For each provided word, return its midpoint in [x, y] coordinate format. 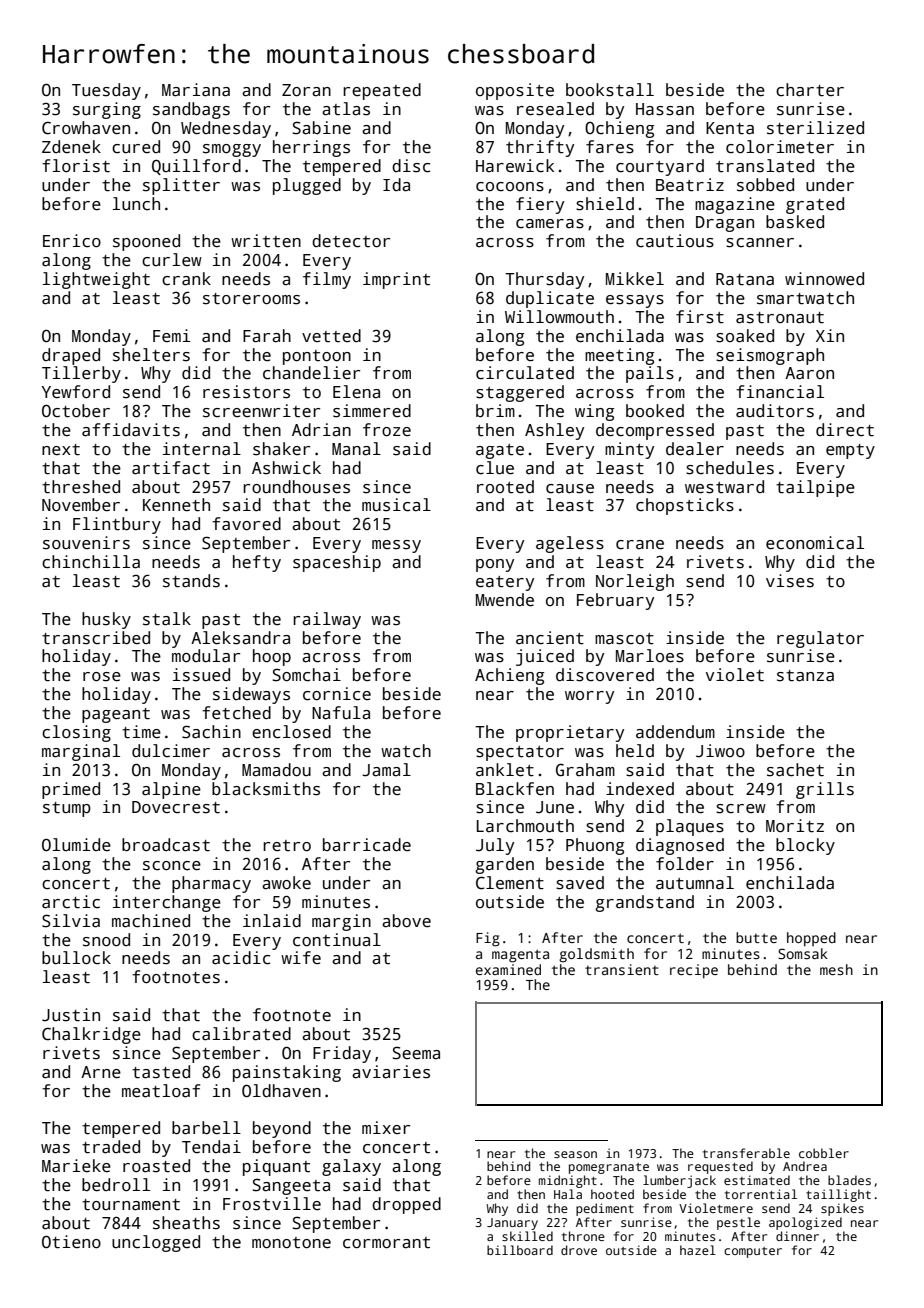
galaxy [351, 1167]
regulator [820, 639]
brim [495, 411]
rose [102, 677]
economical [815, 543]
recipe [694, 971]
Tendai [211, 1147]
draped [71, 356]
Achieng [509, 676]
